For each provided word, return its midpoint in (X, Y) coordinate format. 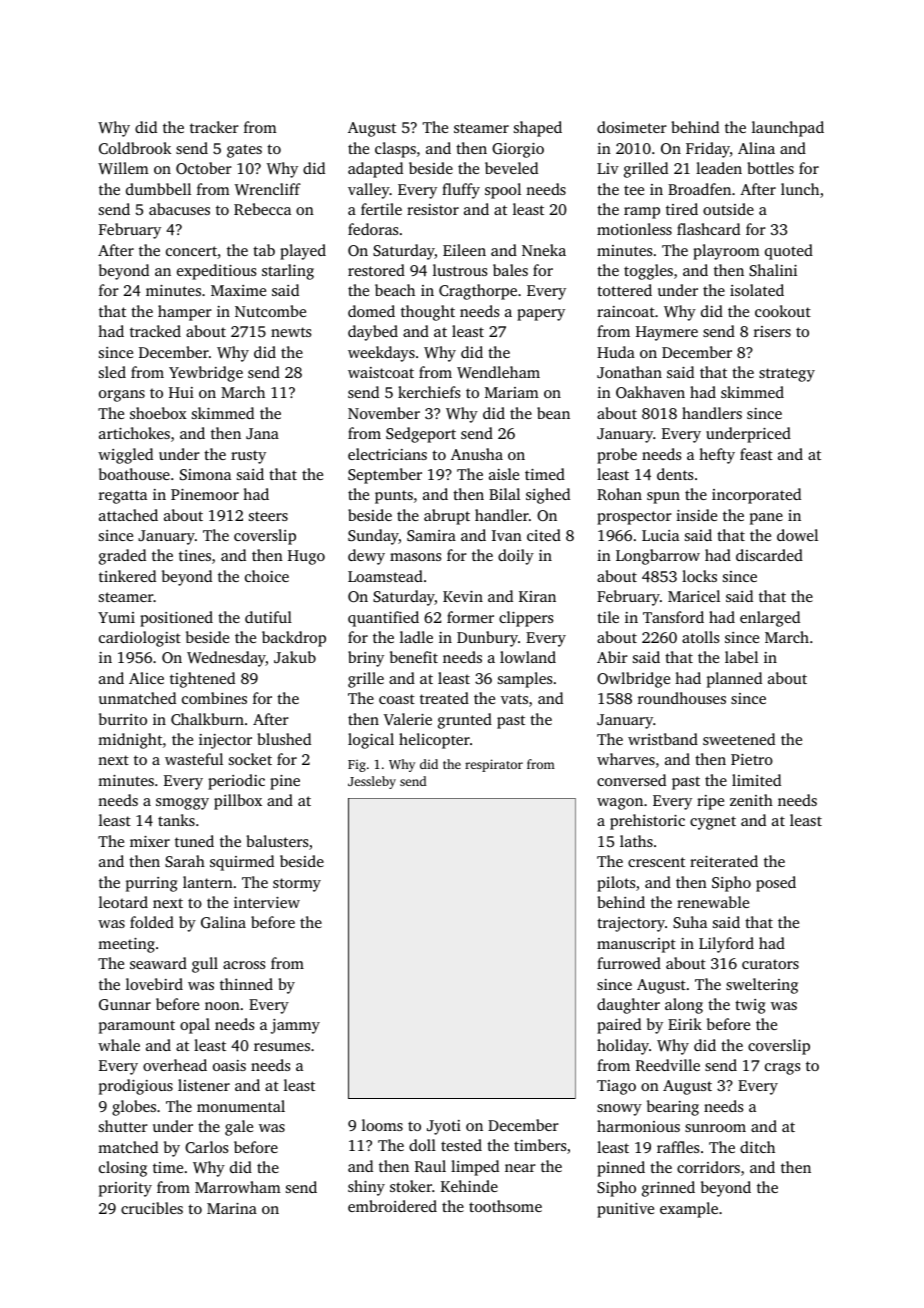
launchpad (788, 129)
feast (756, 454)
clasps (395, 150)
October (204, 168)
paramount (137, 1027)
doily (516, 557)
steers (268, 516)
